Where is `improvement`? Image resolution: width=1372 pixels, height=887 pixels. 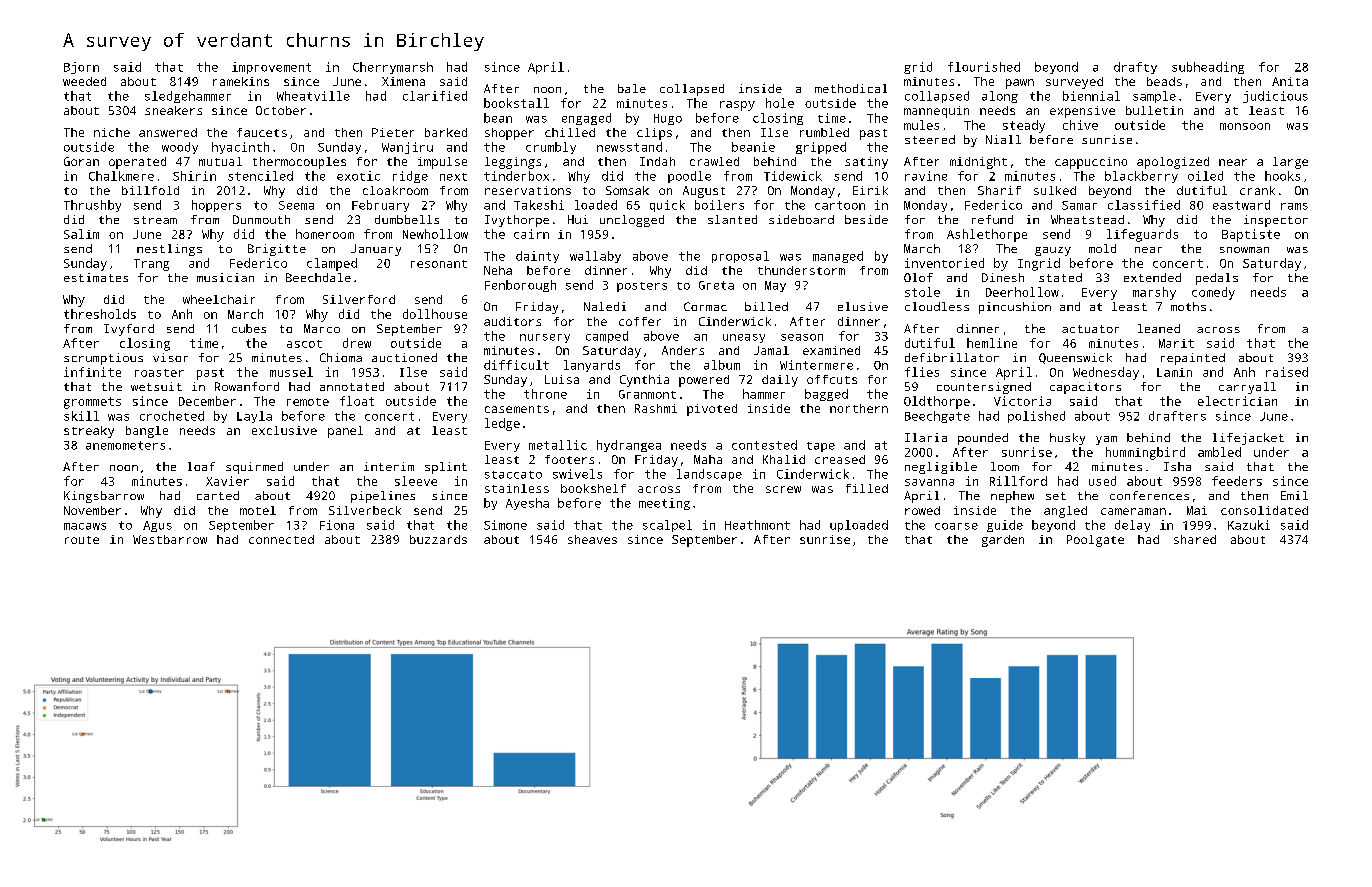 improvement is located at coordinates (271, 68).
